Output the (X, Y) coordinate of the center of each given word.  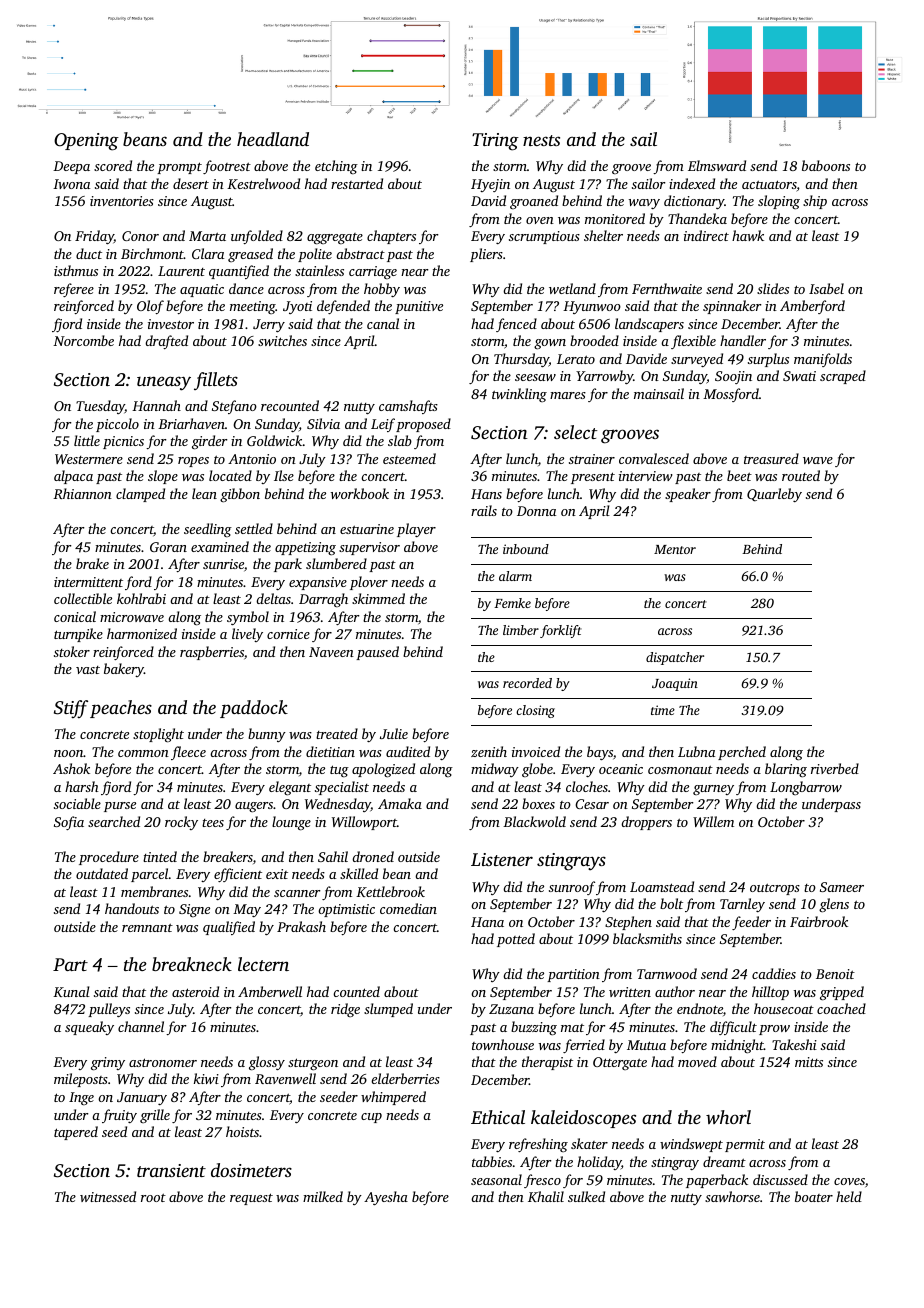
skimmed (378, 598)
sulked (586, 1196)
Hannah (156, 405)
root (153, 1197)
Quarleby (774, 495)
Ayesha (386, 1198)
